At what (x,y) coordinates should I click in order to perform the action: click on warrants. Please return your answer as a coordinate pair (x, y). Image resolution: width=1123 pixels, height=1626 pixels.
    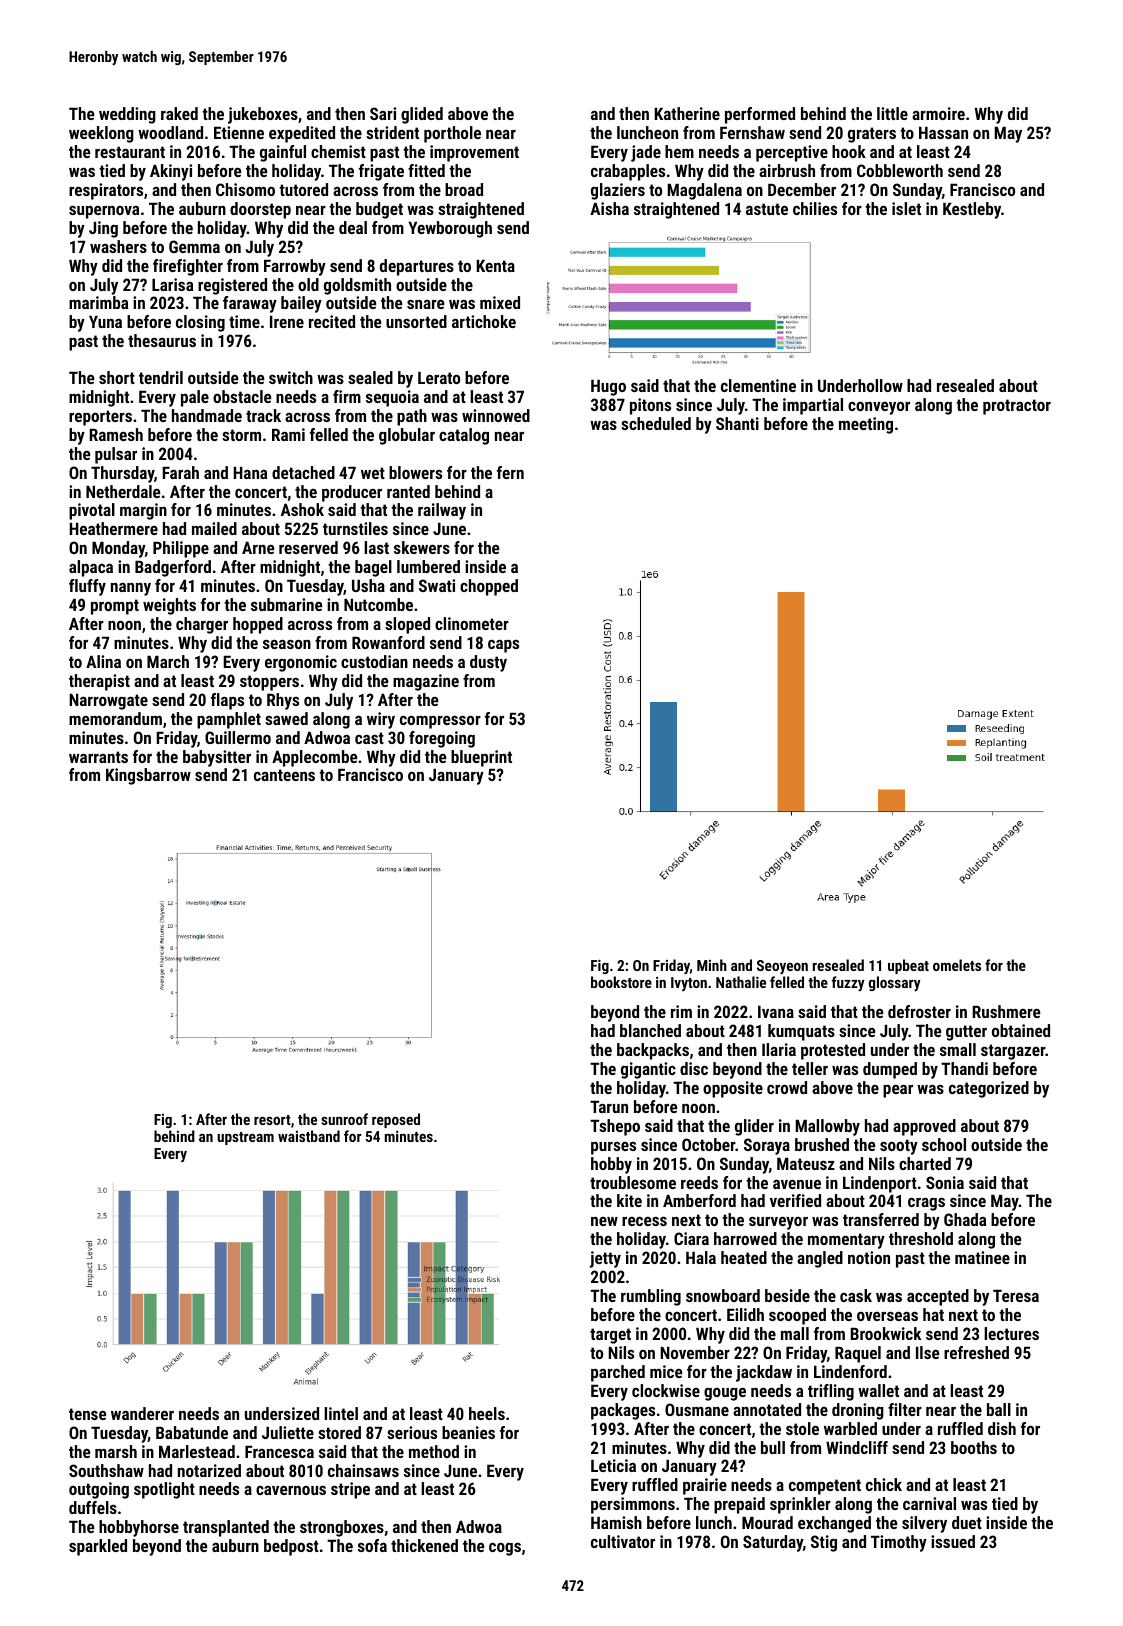
    Looking at the image, I should click on (98, 757).
